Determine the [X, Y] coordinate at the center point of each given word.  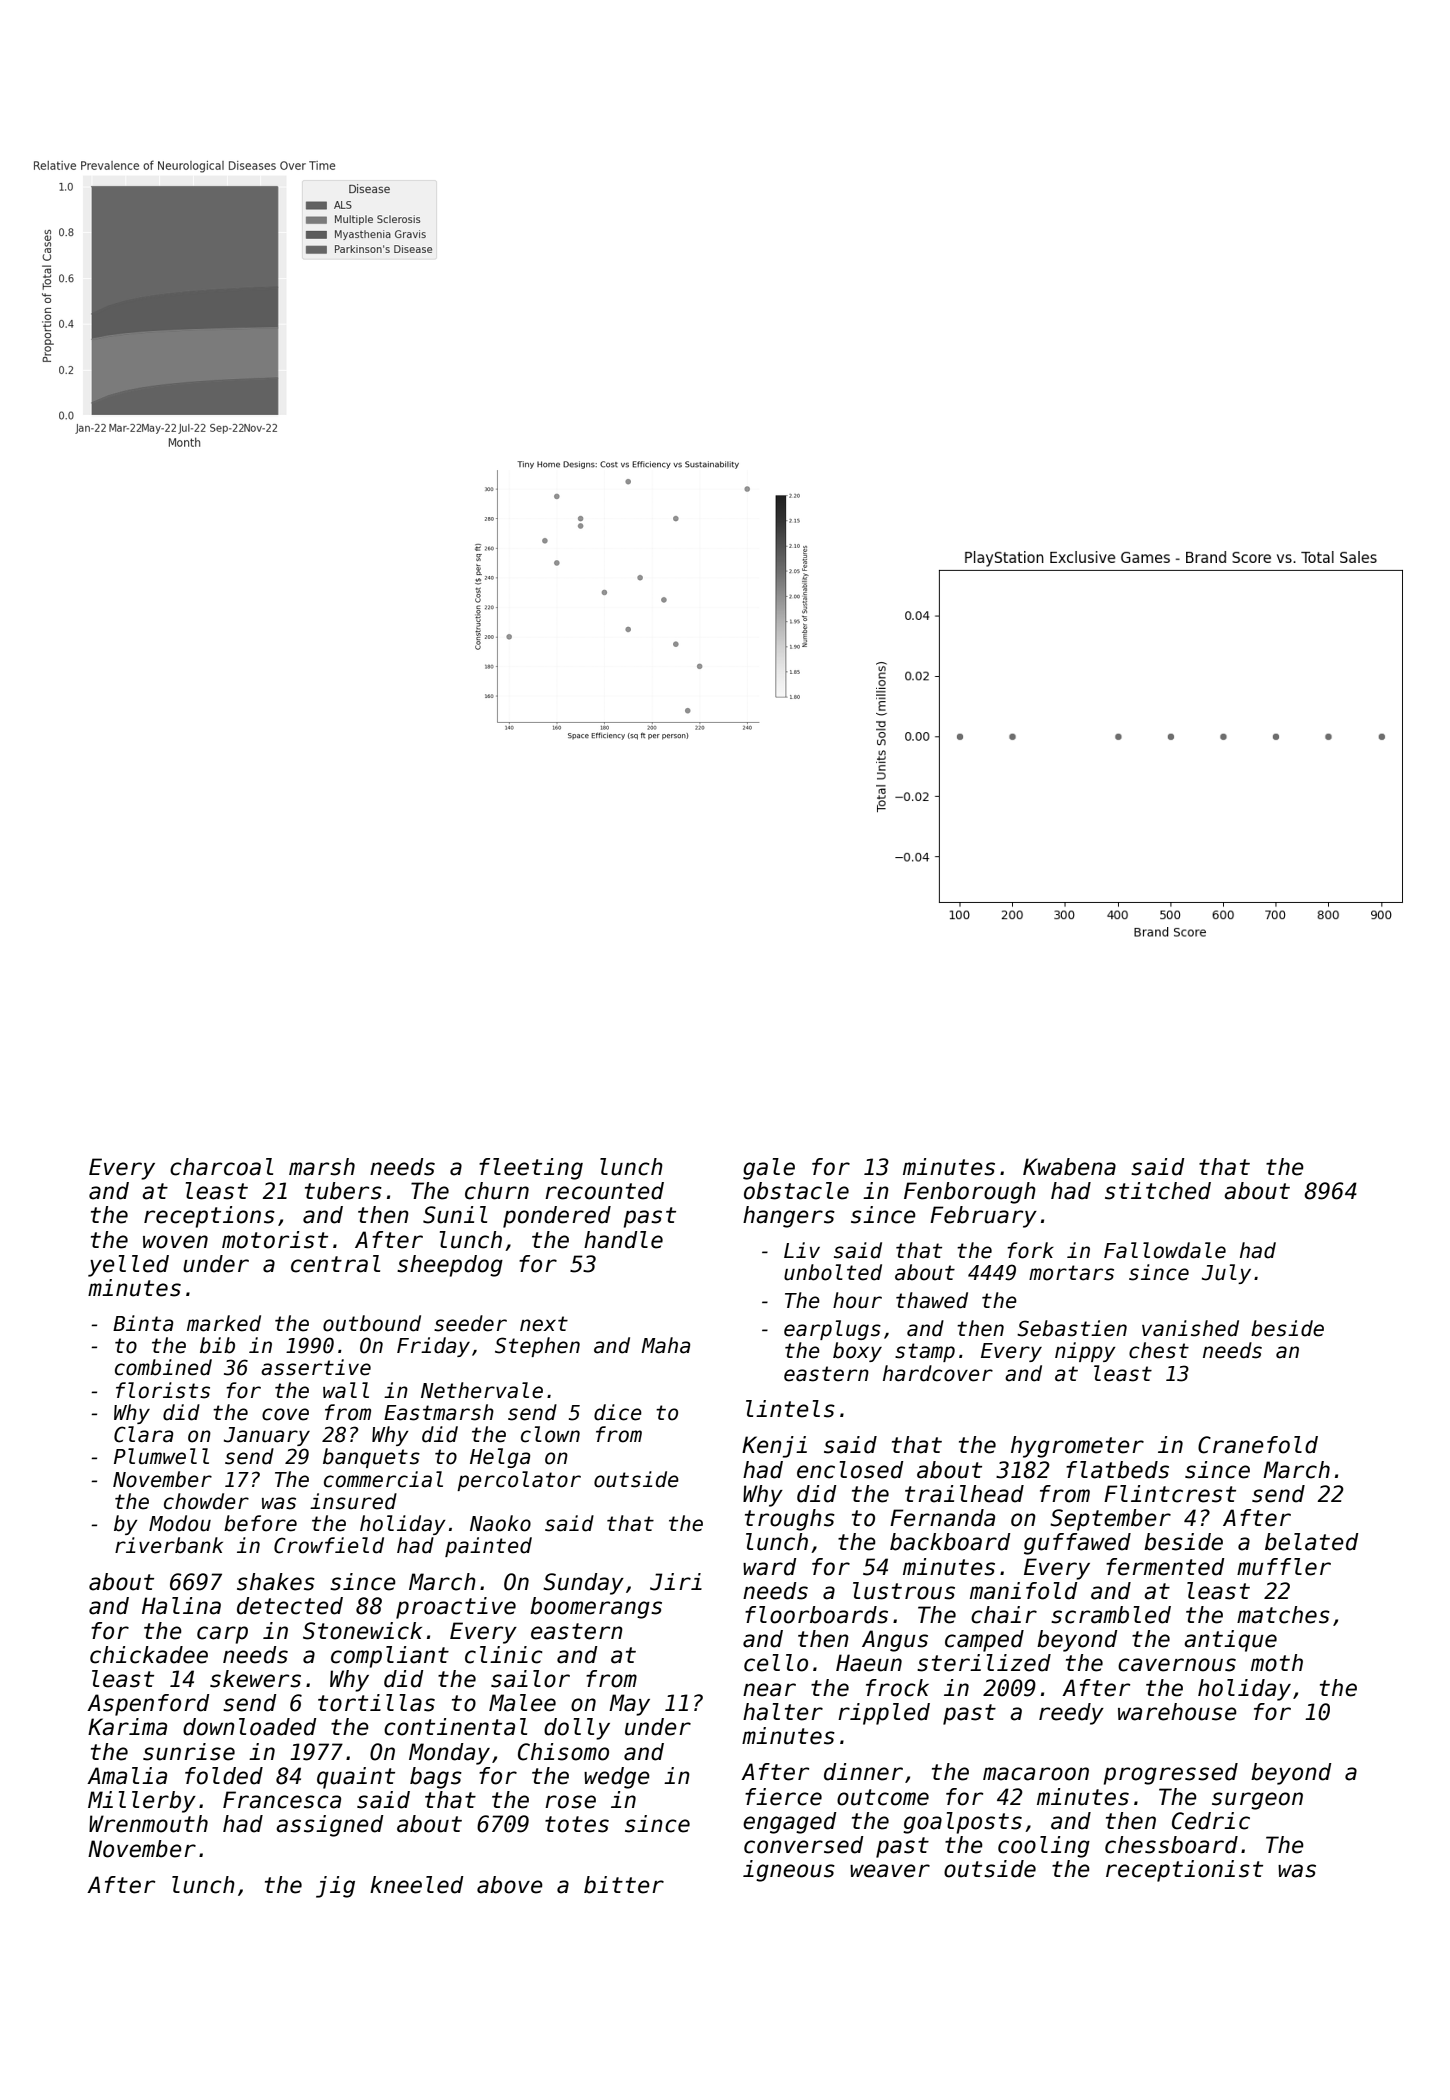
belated [1311, 1542]
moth [1277, 1663]
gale [769, 1169]
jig [335, 1887]
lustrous [904, 1591]
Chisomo [563, 1752]
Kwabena [1069, 1167]
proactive [456, 1608]
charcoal [221, 1167]
